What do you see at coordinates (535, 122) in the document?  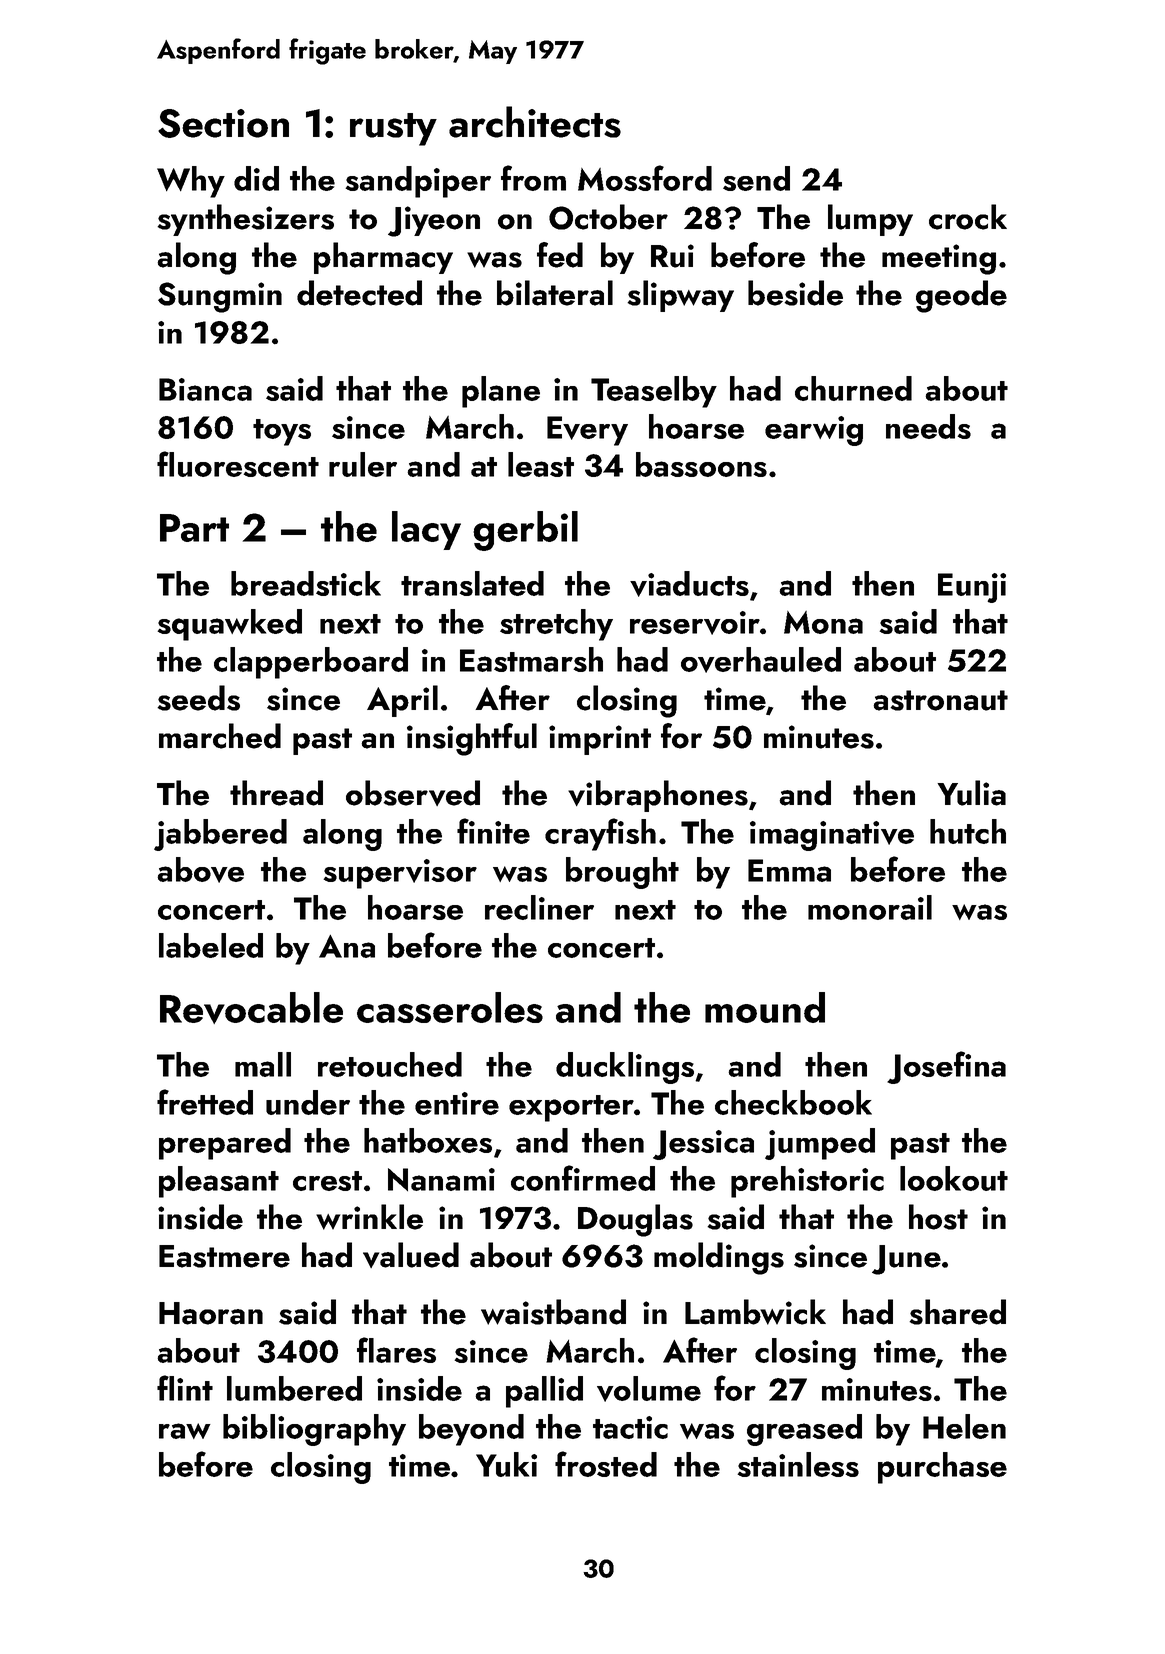 I see `architects` at bounding box center [535, 122].
